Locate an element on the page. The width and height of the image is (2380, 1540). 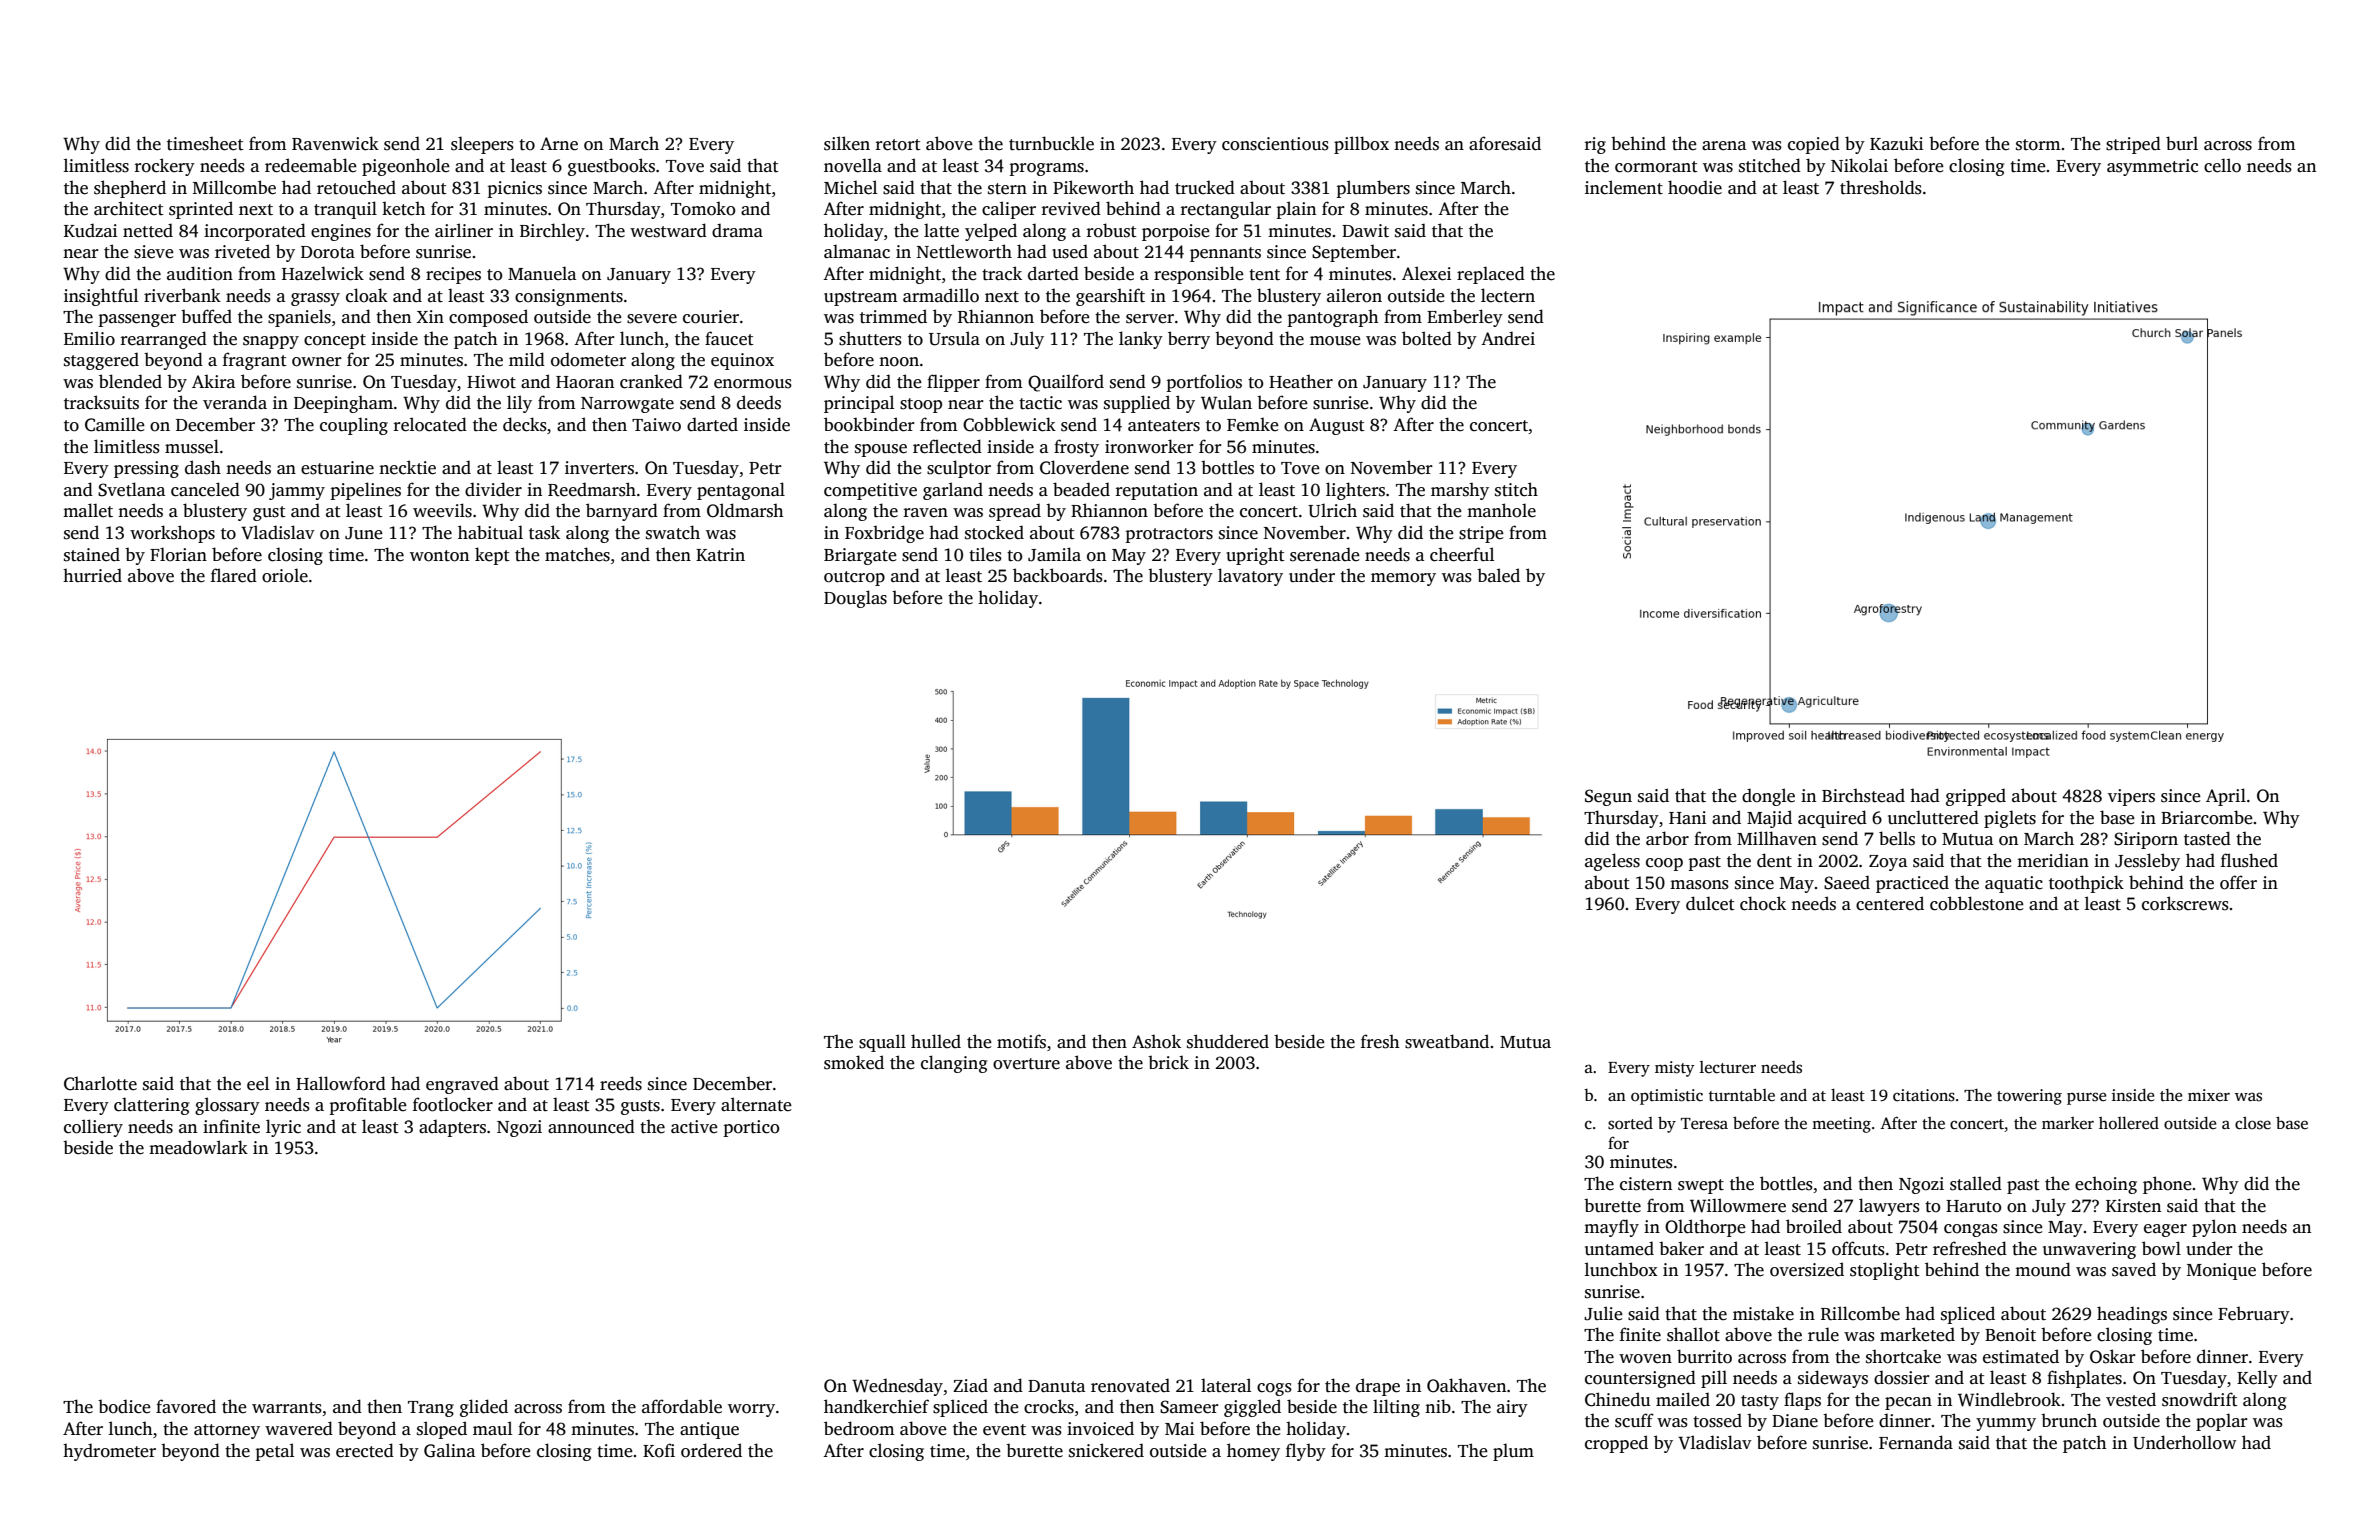
petal is located at coordinates (274, 1452).
